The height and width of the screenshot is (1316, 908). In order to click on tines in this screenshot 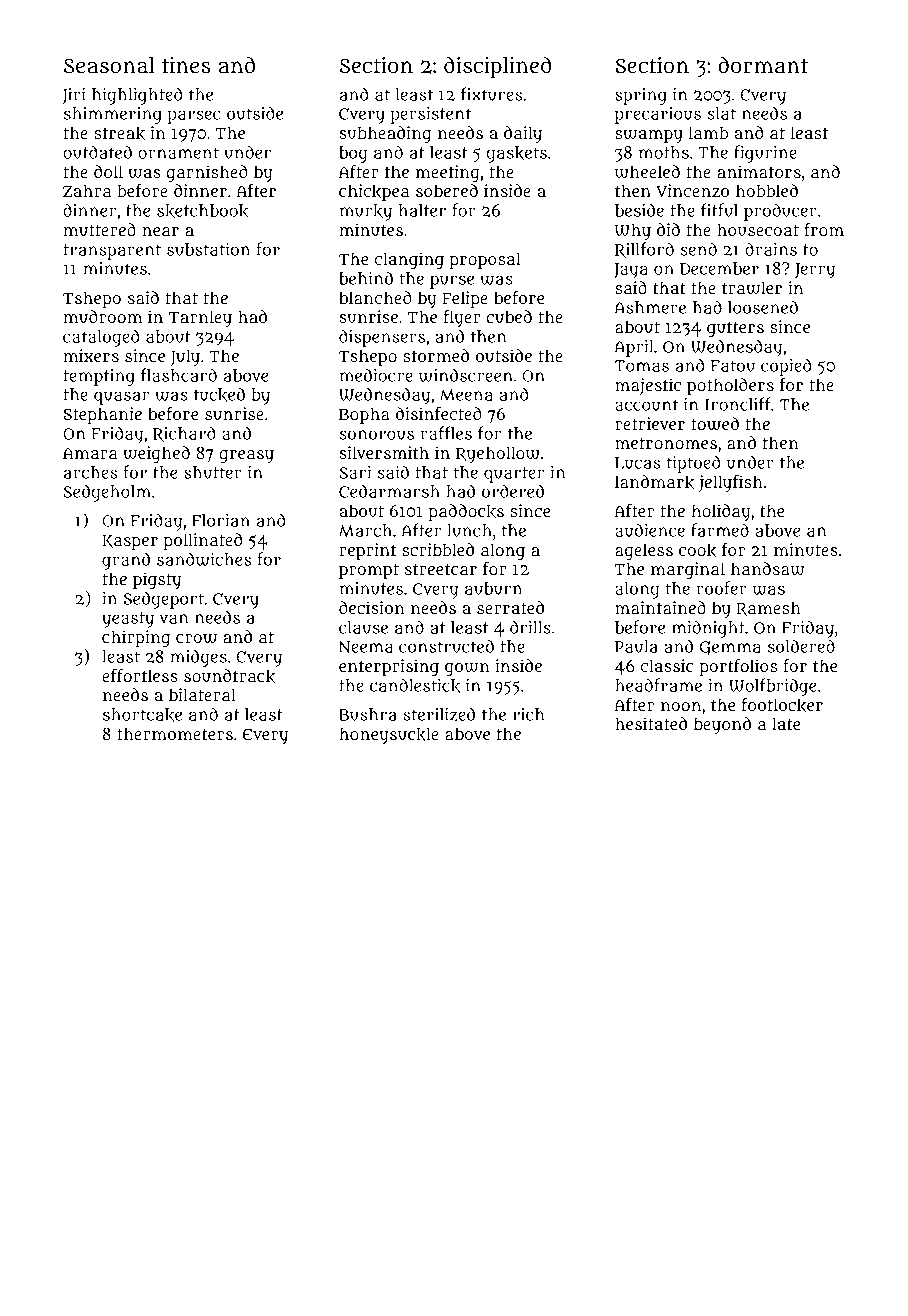, I will do `click(186, 65)`.
